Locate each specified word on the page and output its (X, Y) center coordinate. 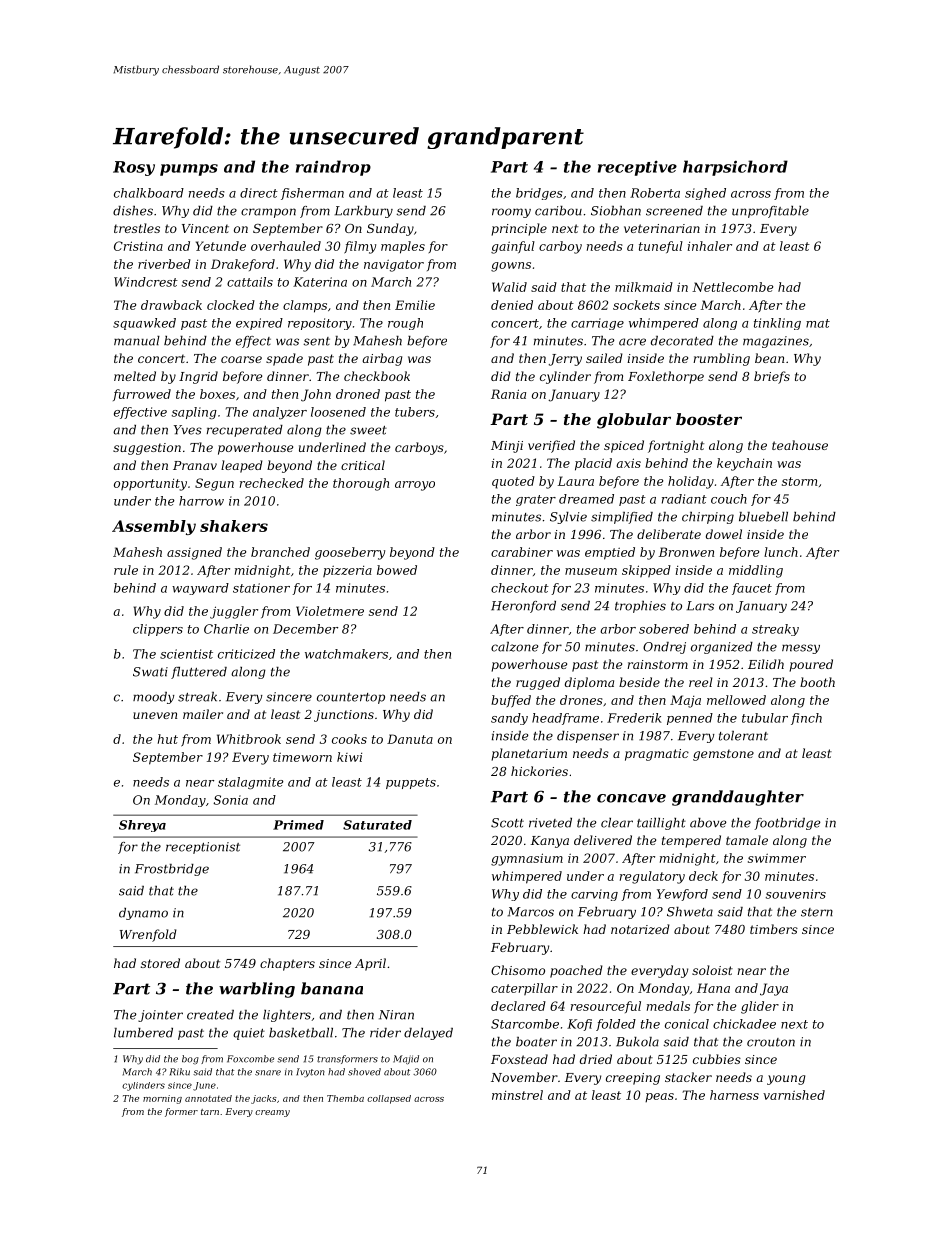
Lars (700, 606)
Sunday (390, 229)
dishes (133, 211)
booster (709, 419)
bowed (397, 570)
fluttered (199, 673)
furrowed (142, 395)
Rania (508, 394)
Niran (396, 1015)
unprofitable (770, 212)
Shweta (690, 912)
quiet (249, 1034)
